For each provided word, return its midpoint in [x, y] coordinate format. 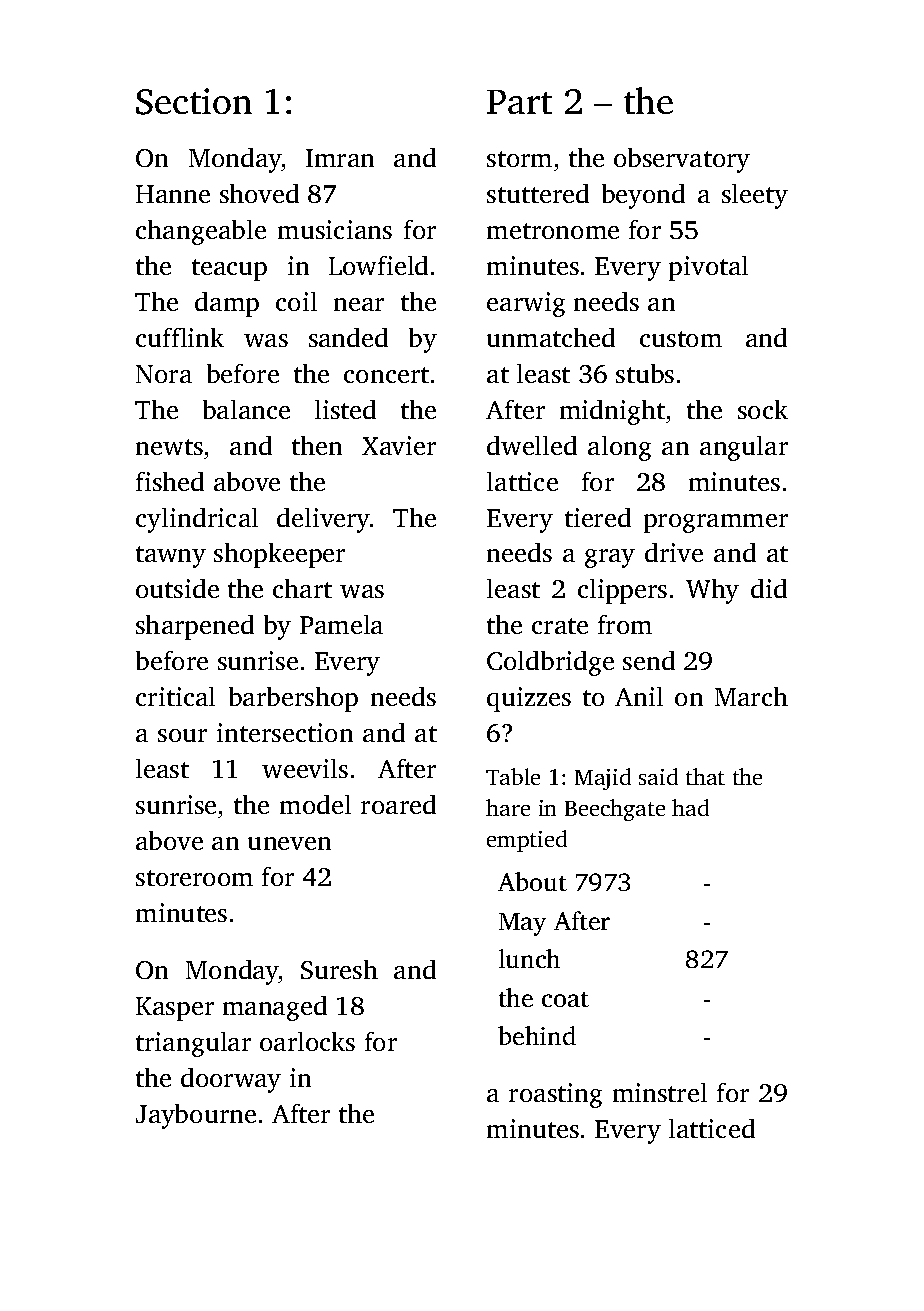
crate [560, 626]
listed [345, 409]
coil [296, 301]
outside [177, 588]
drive [674, 552]
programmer [716, 523]
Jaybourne [196, 1116]
